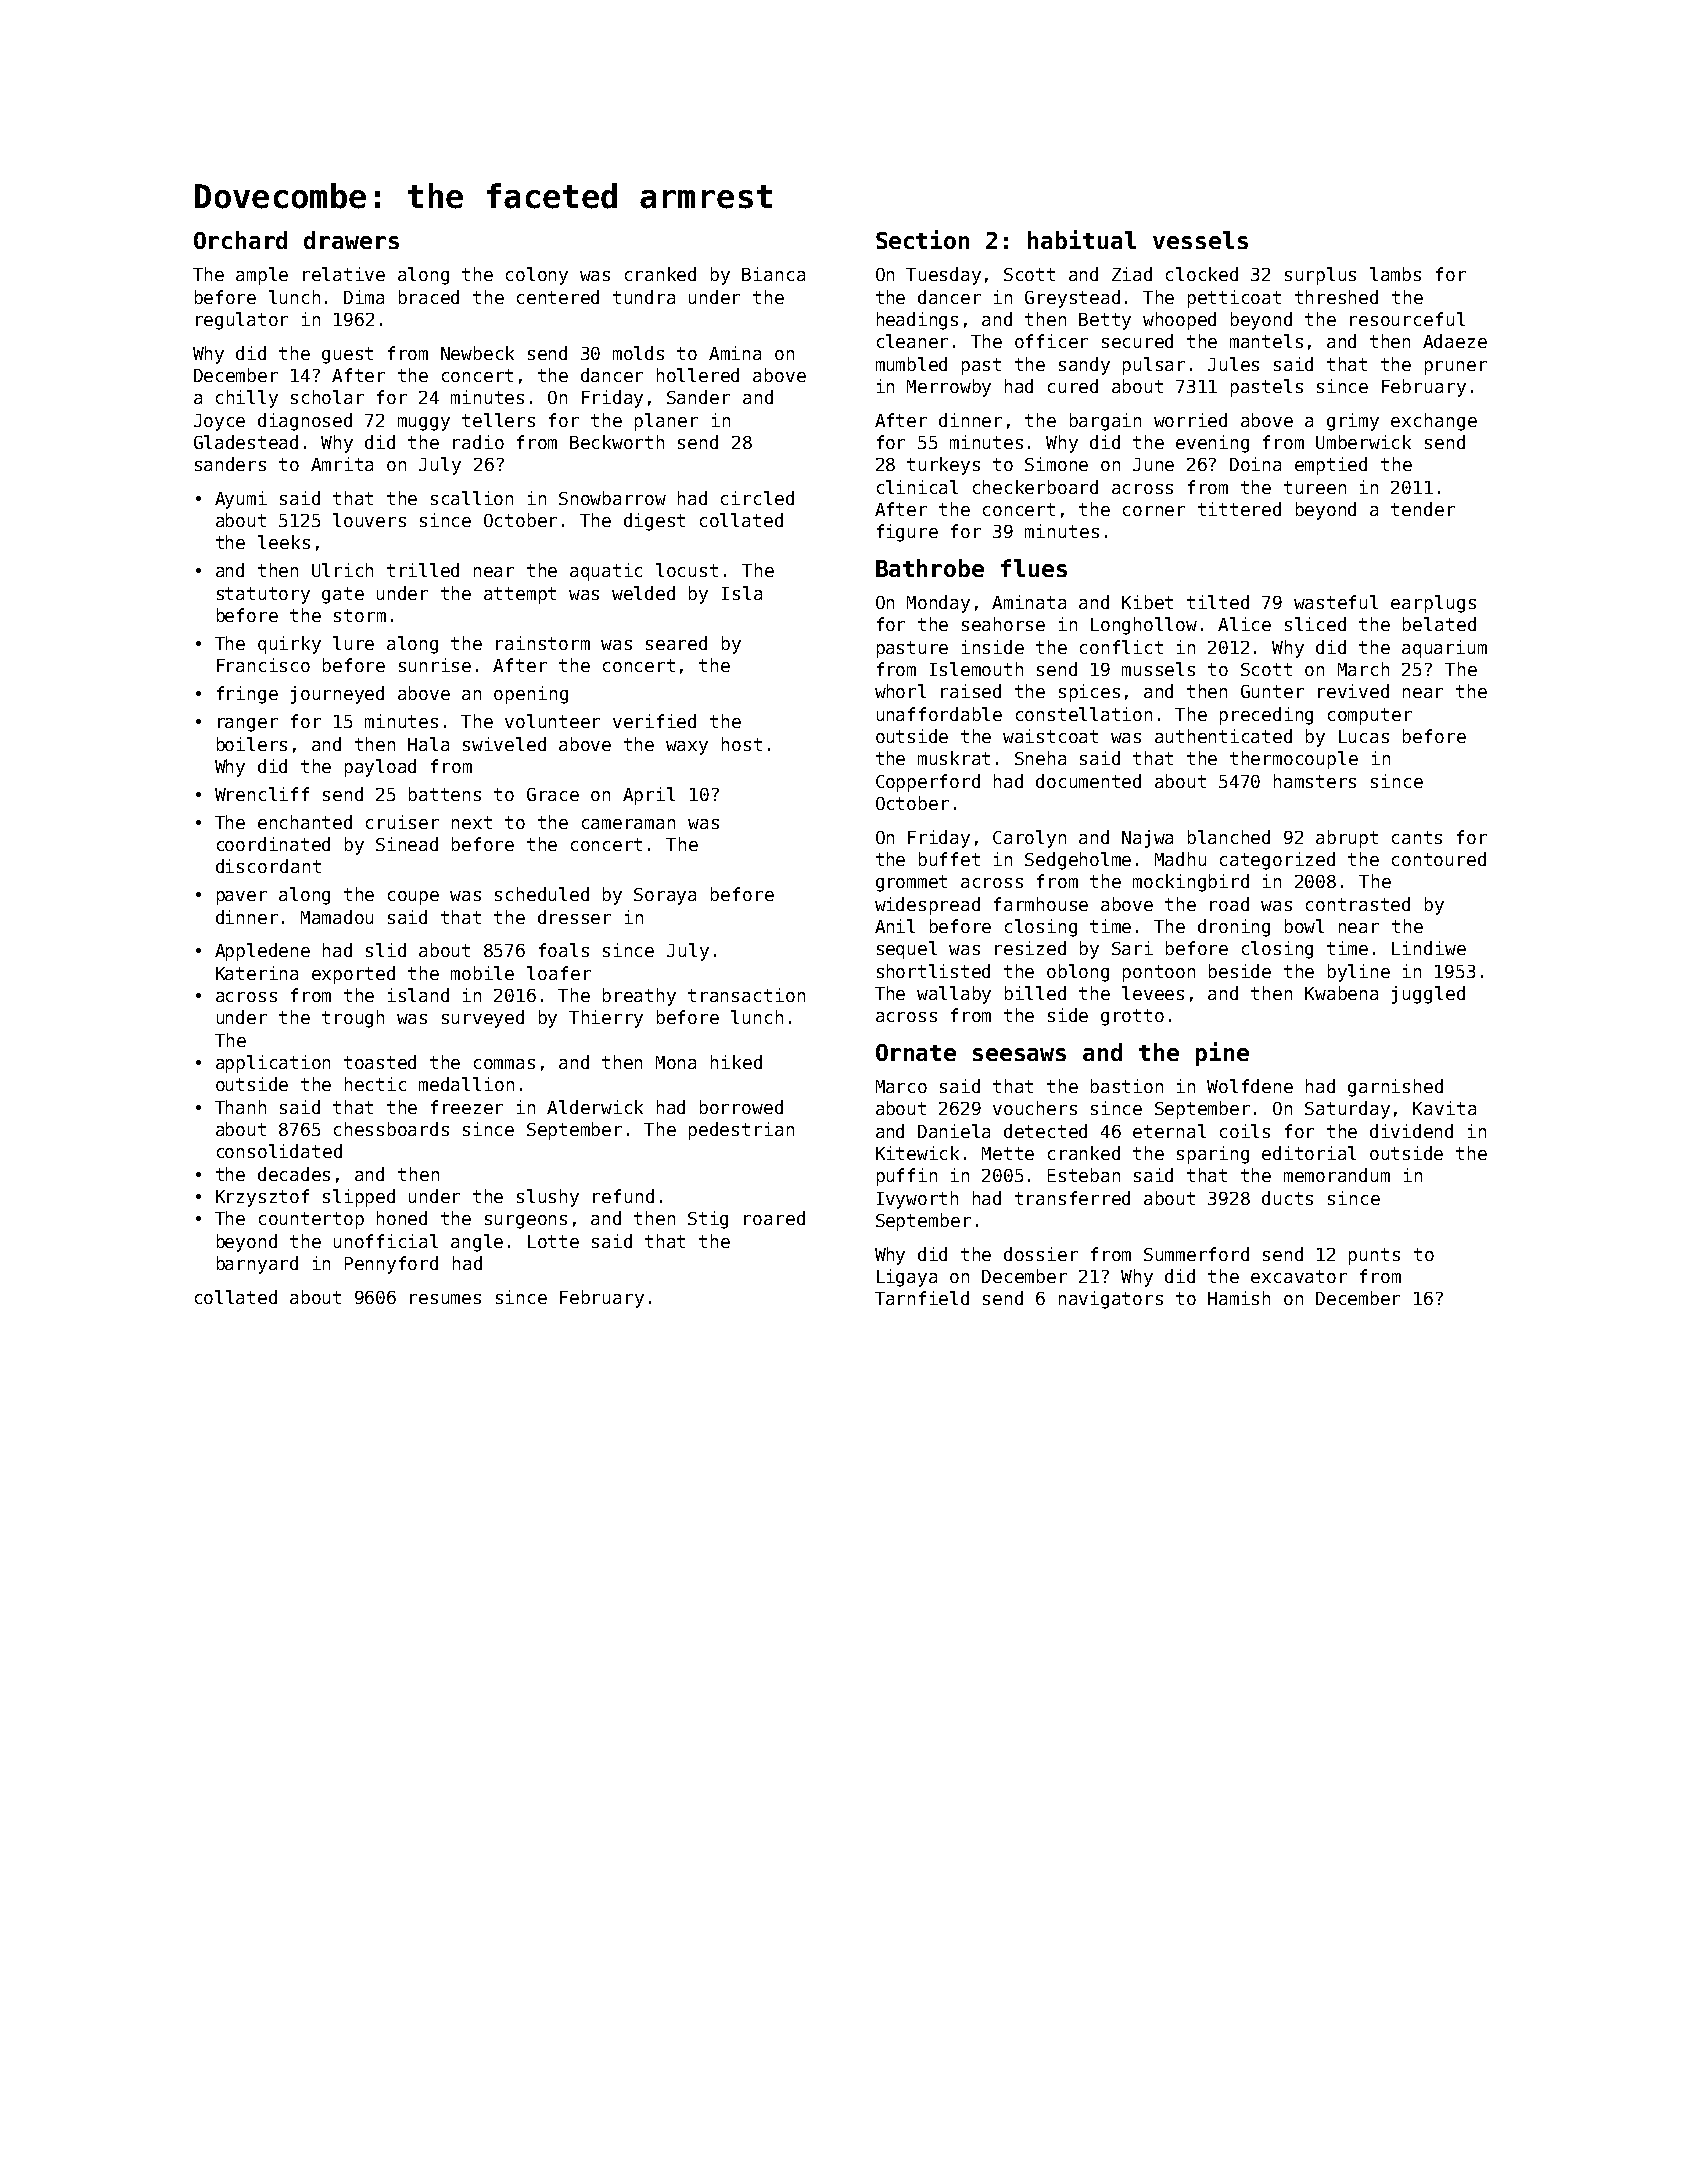  Describe the element at coordinates (1003, 624) in the screenshot. I see `seahorse` at that location.
